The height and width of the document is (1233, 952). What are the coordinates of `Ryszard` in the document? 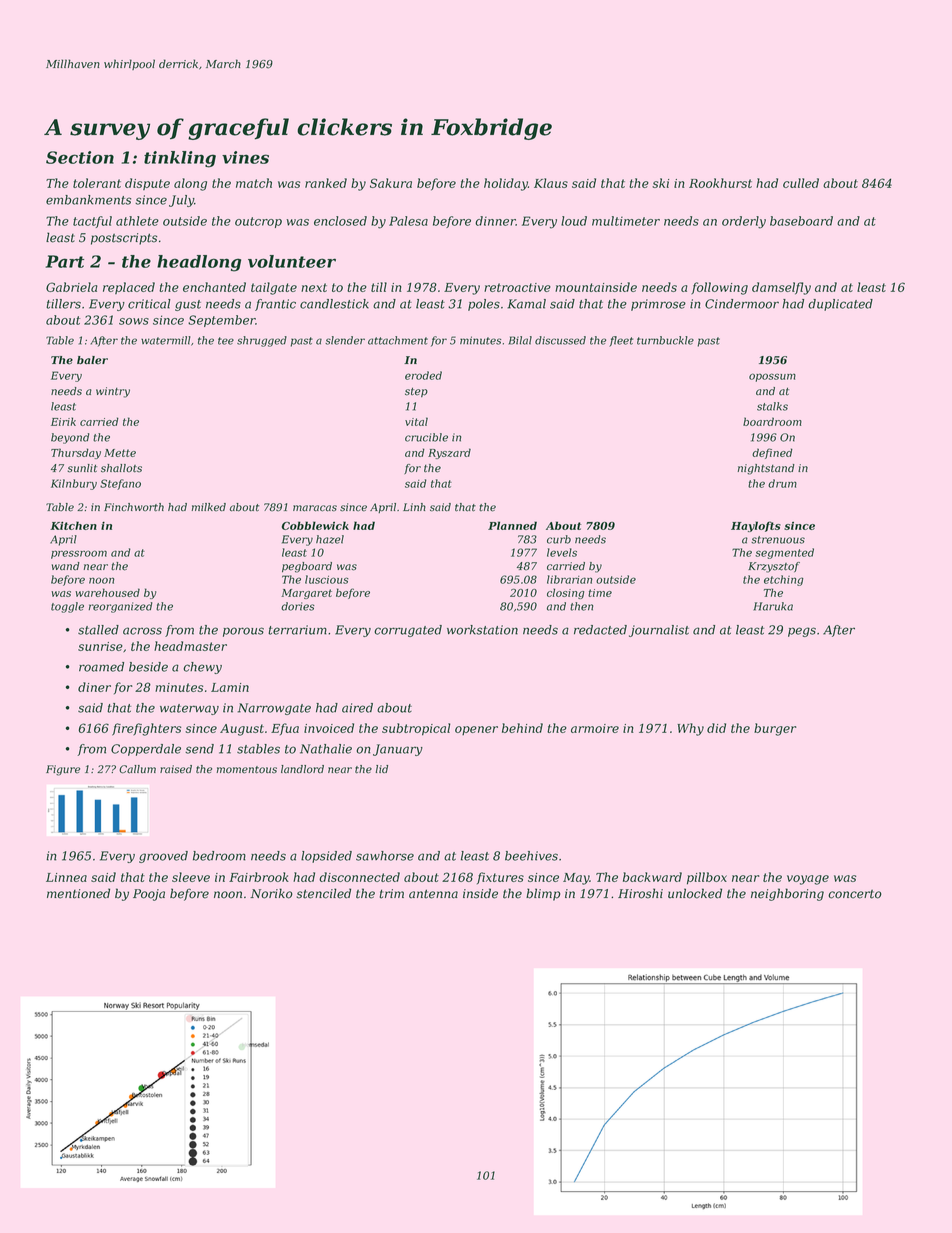 It's located at (449, 453).
